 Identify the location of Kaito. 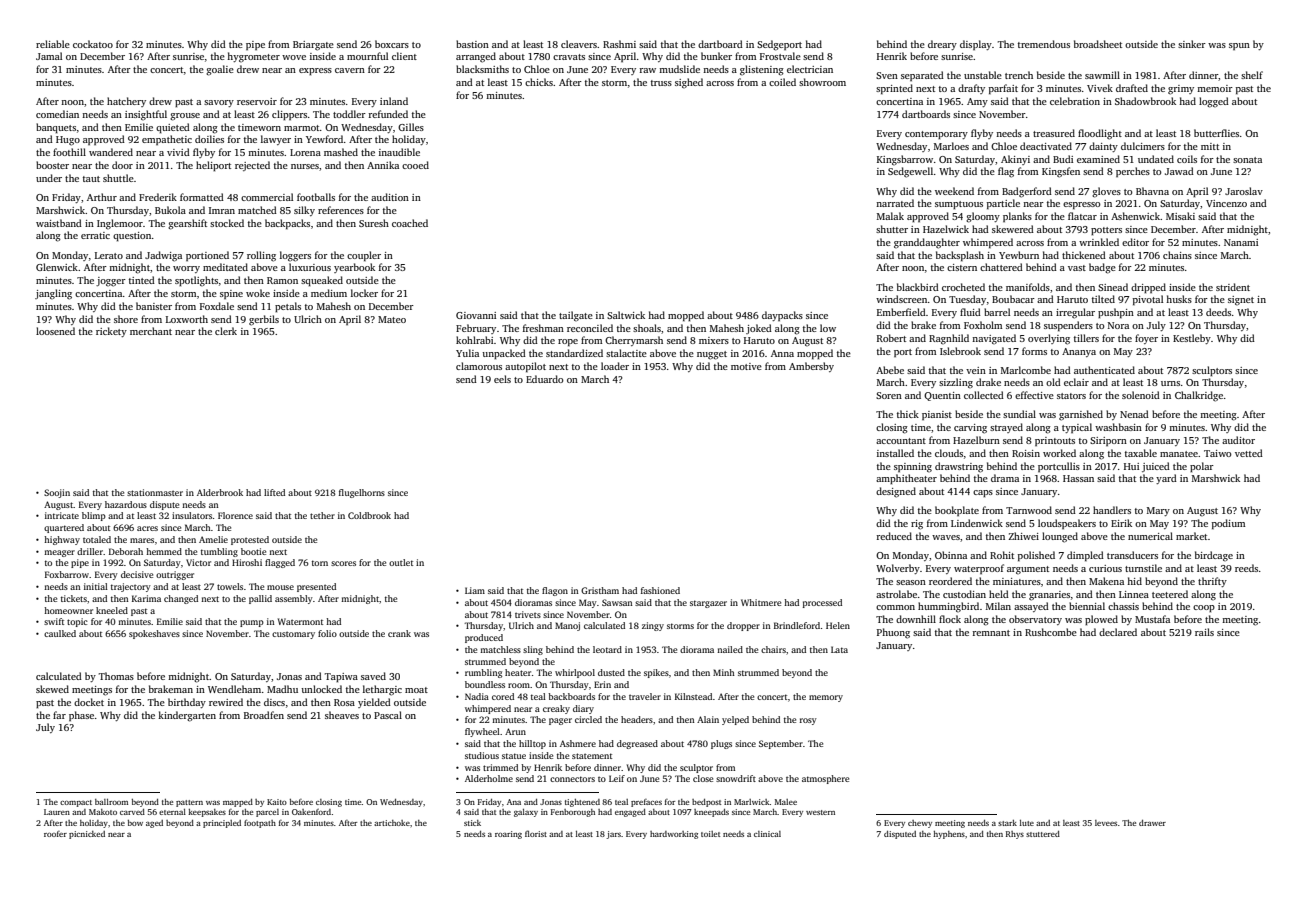
(277, 802).
